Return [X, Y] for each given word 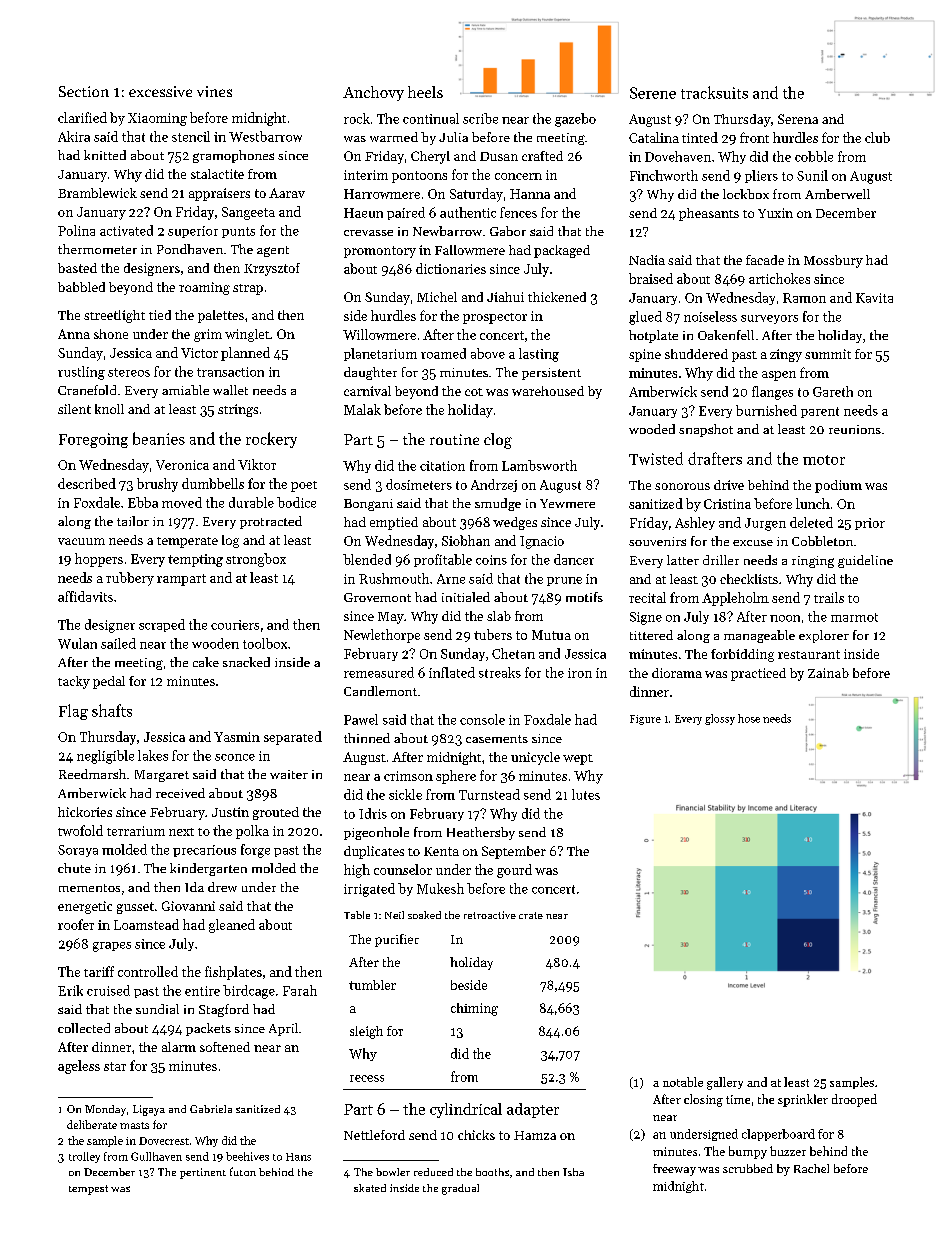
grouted [276, 813]
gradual [460, 1189]
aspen [779, 376]
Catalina [654, 137]
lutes [586, 794]
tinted [700, 137]
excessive [160, 91]
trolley [84, 1157]
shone [111, 334]
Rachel [811, 1168]
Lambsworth [539, 465]
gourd [514, 871]
